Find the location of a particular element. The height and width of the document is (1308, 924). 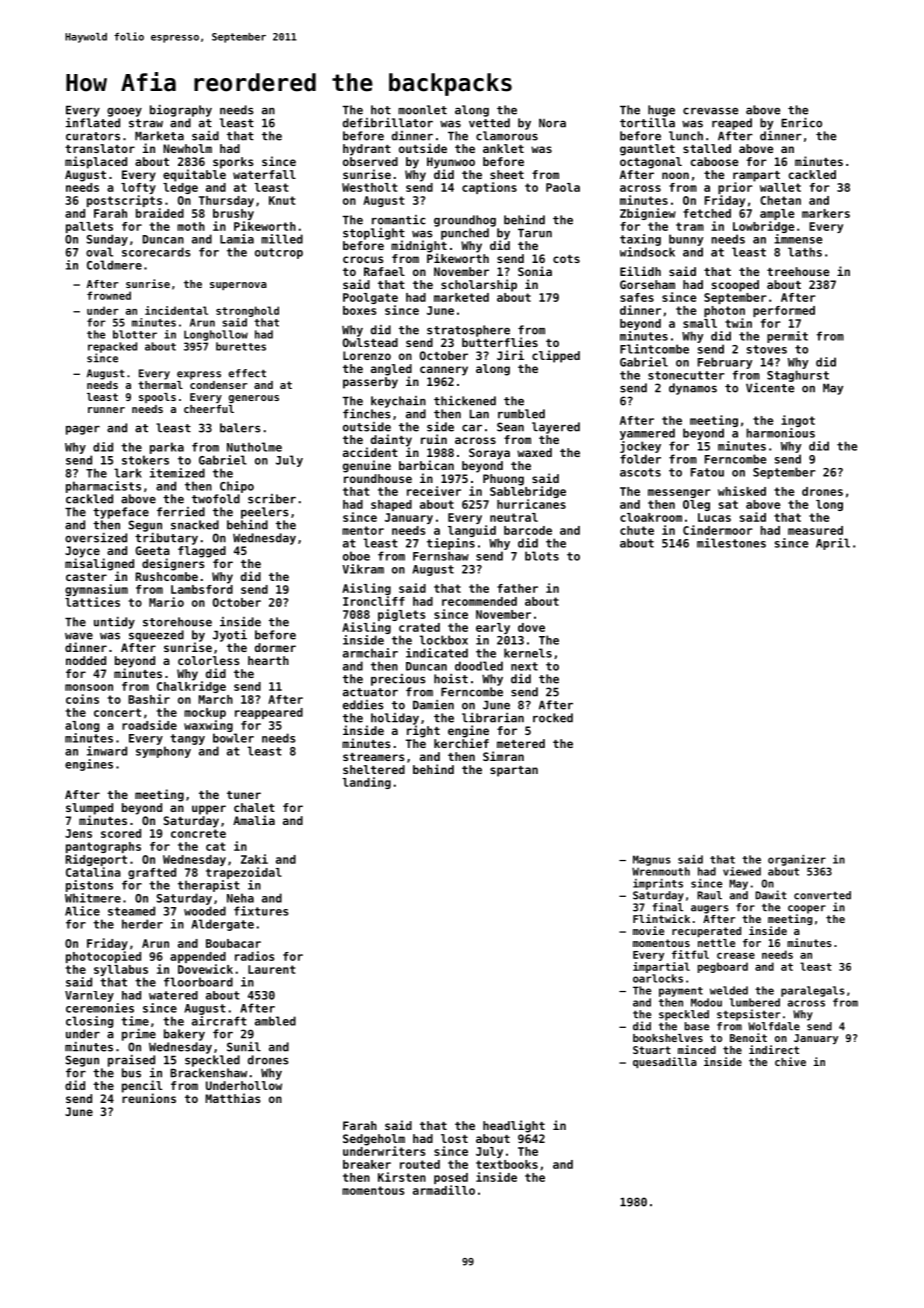

reunions is located at coordinates (149, 1098).
